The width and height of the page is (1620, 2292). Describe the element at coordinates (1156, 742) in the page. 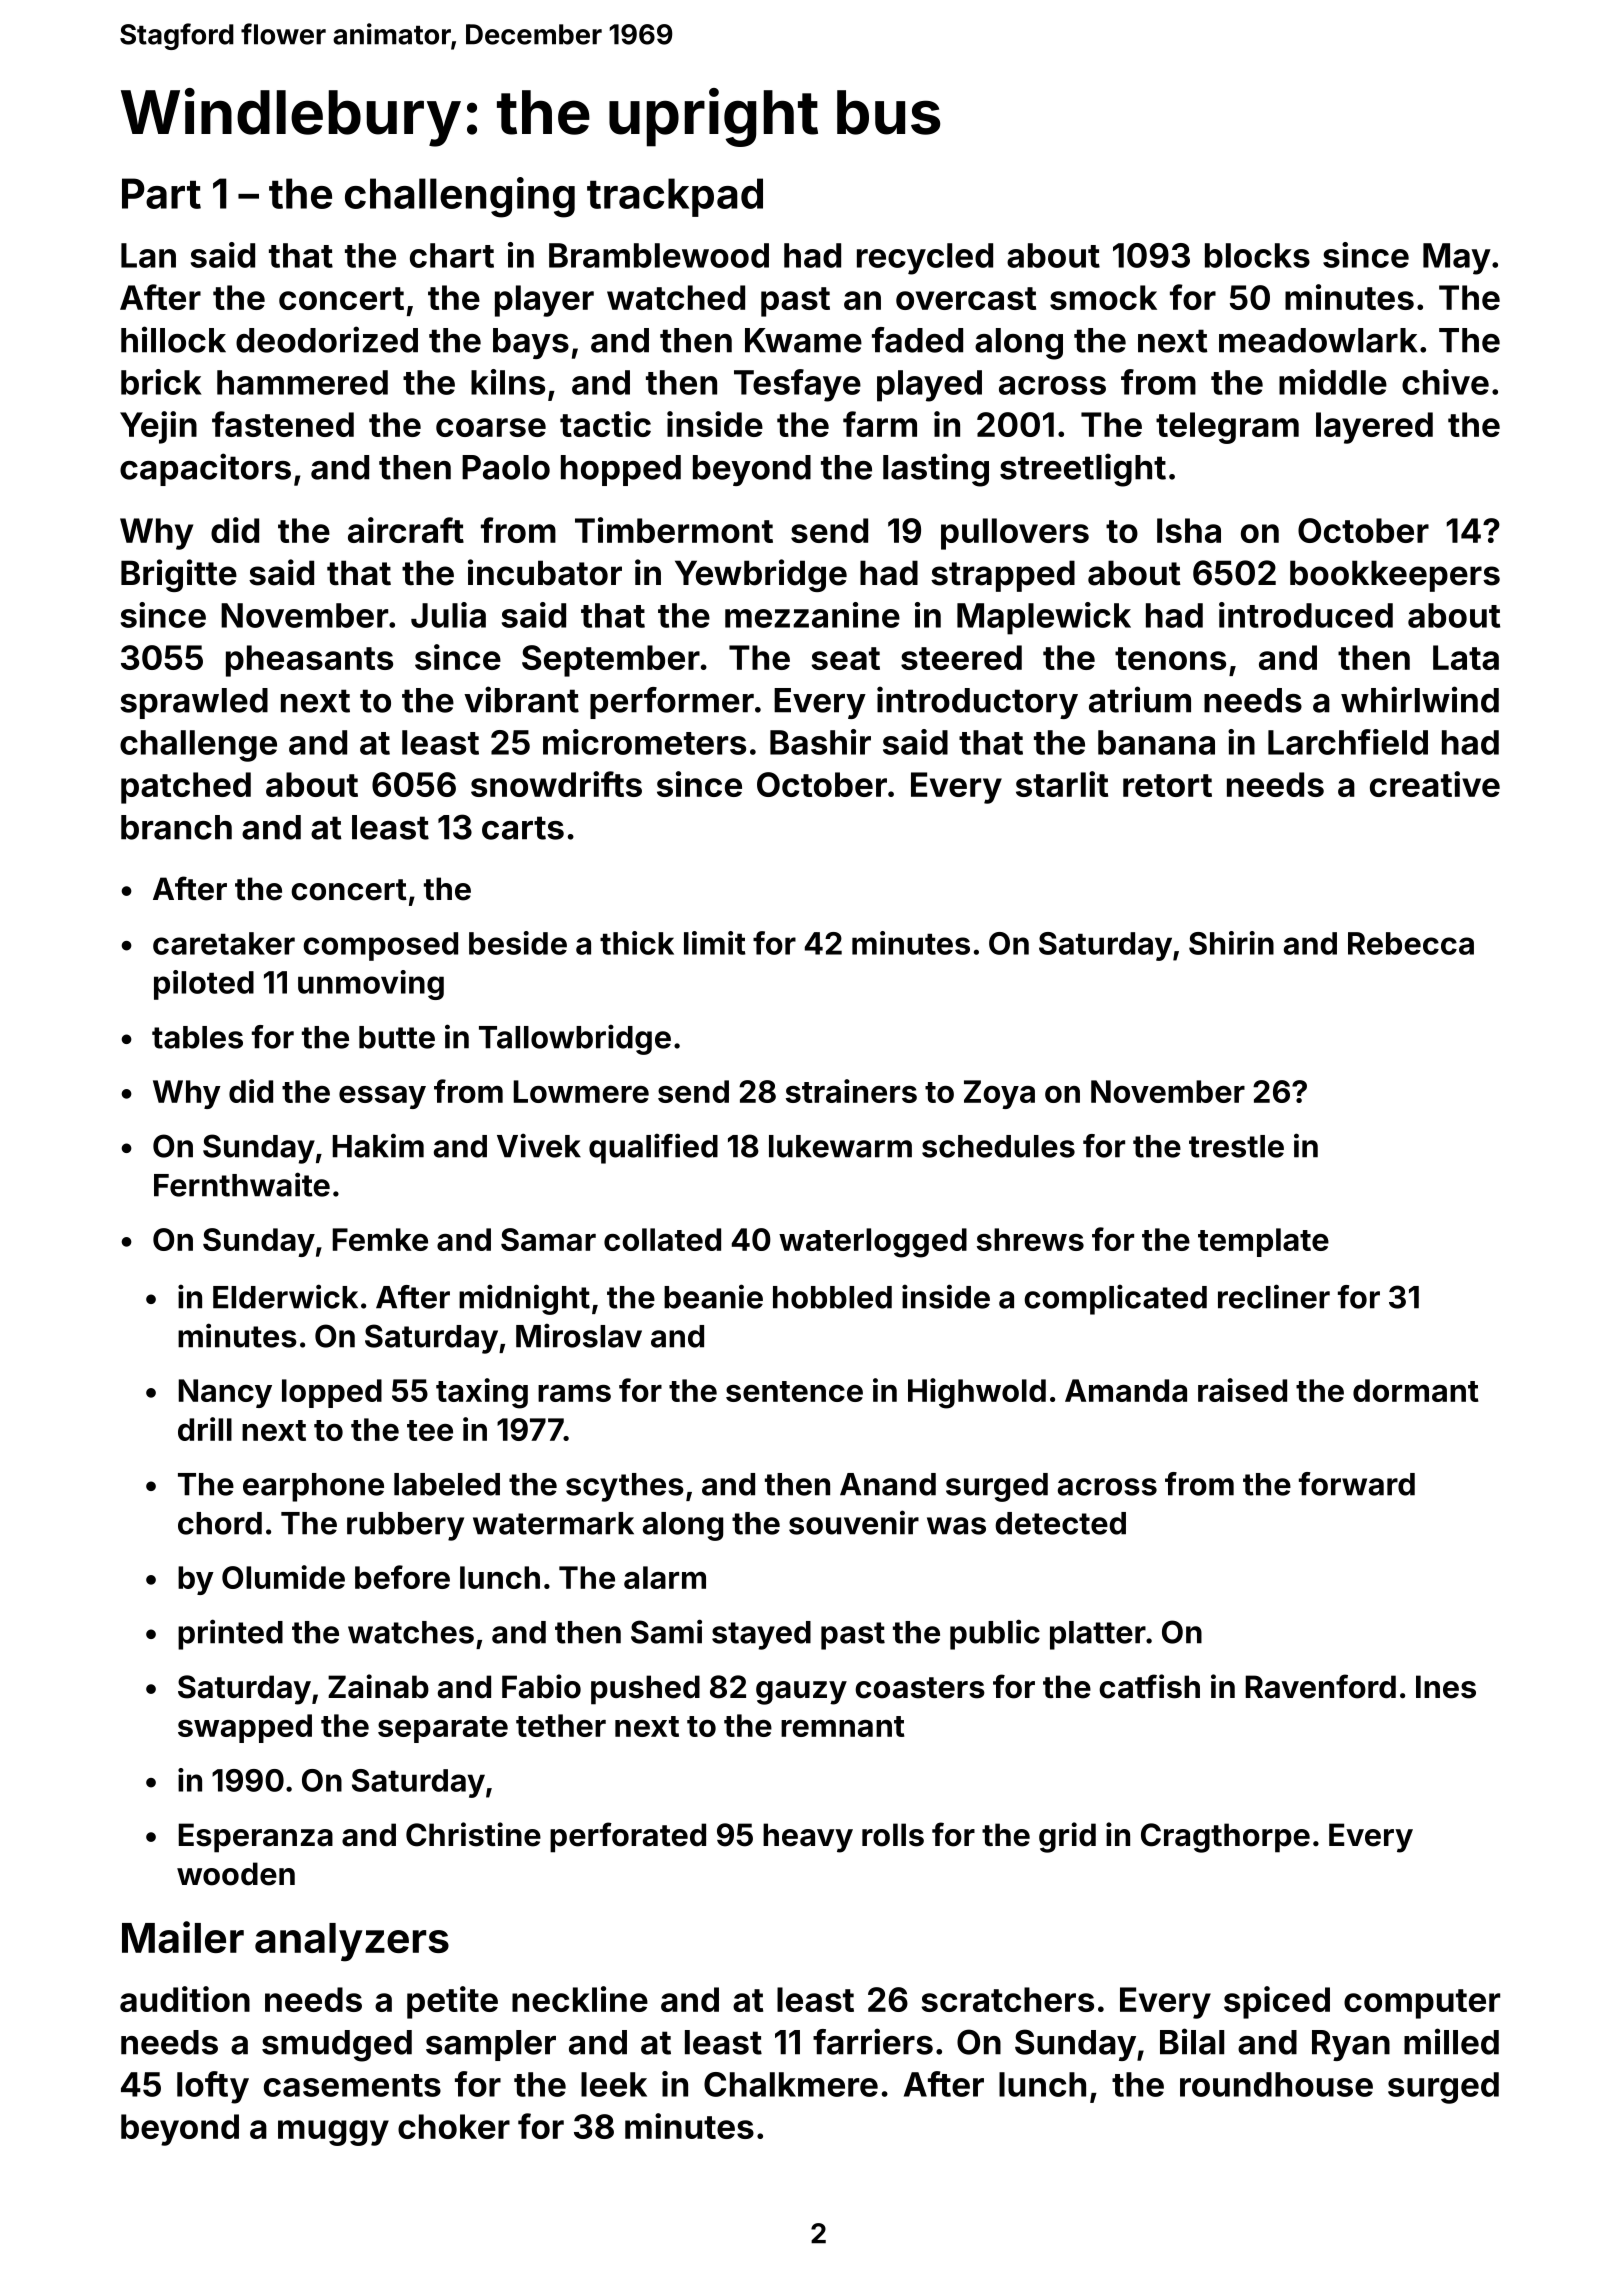

I see `banana` at that location.
